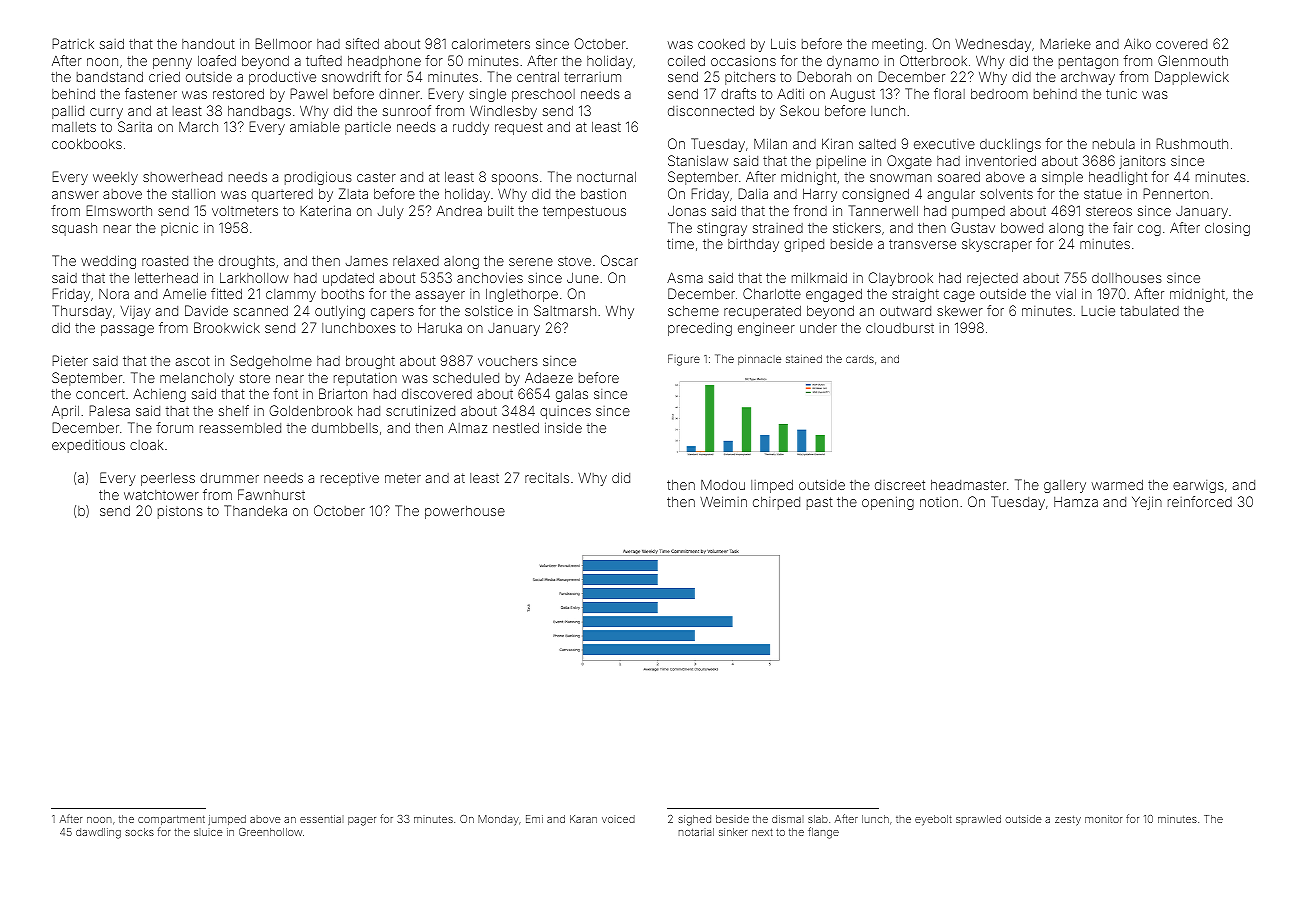 Image resolution: width=1308 pixels, height=924 pixels. Describe the element at coordinates (1176, 193) in the document. I see `Pennerton` at that location.
